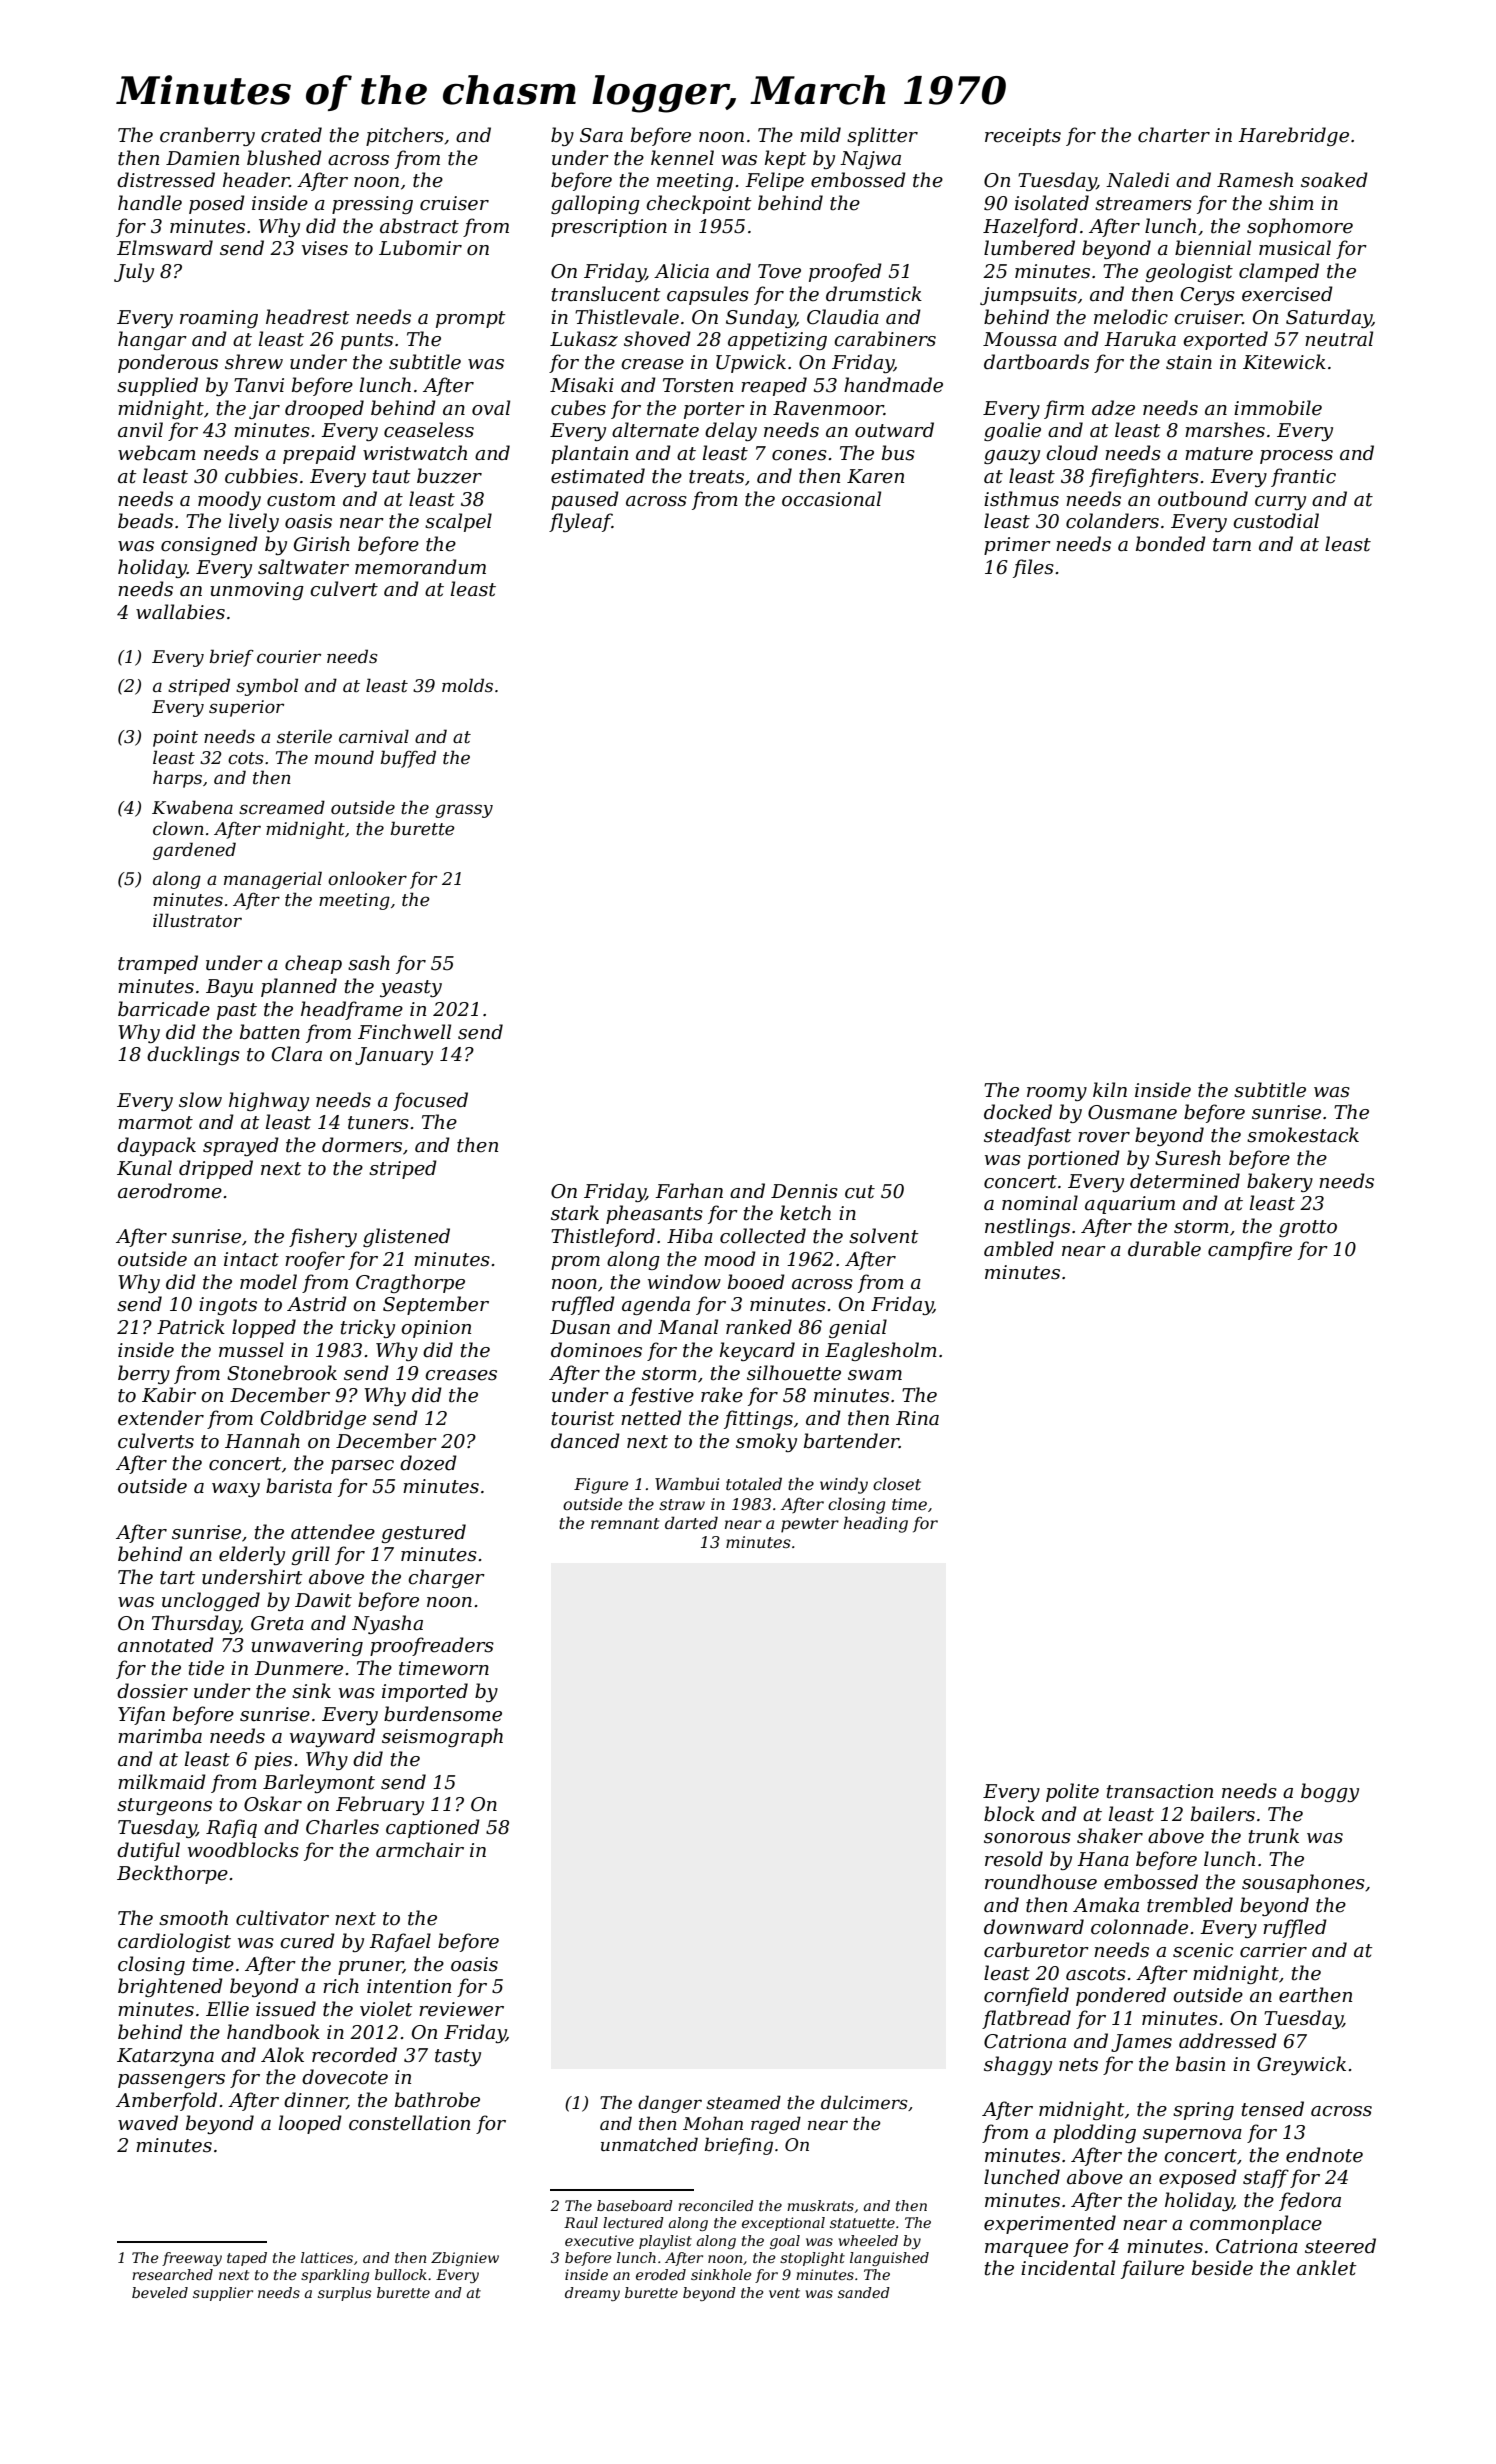 The image size is (1496, 2464). I want to click on Alicia, so click(681, 271).
